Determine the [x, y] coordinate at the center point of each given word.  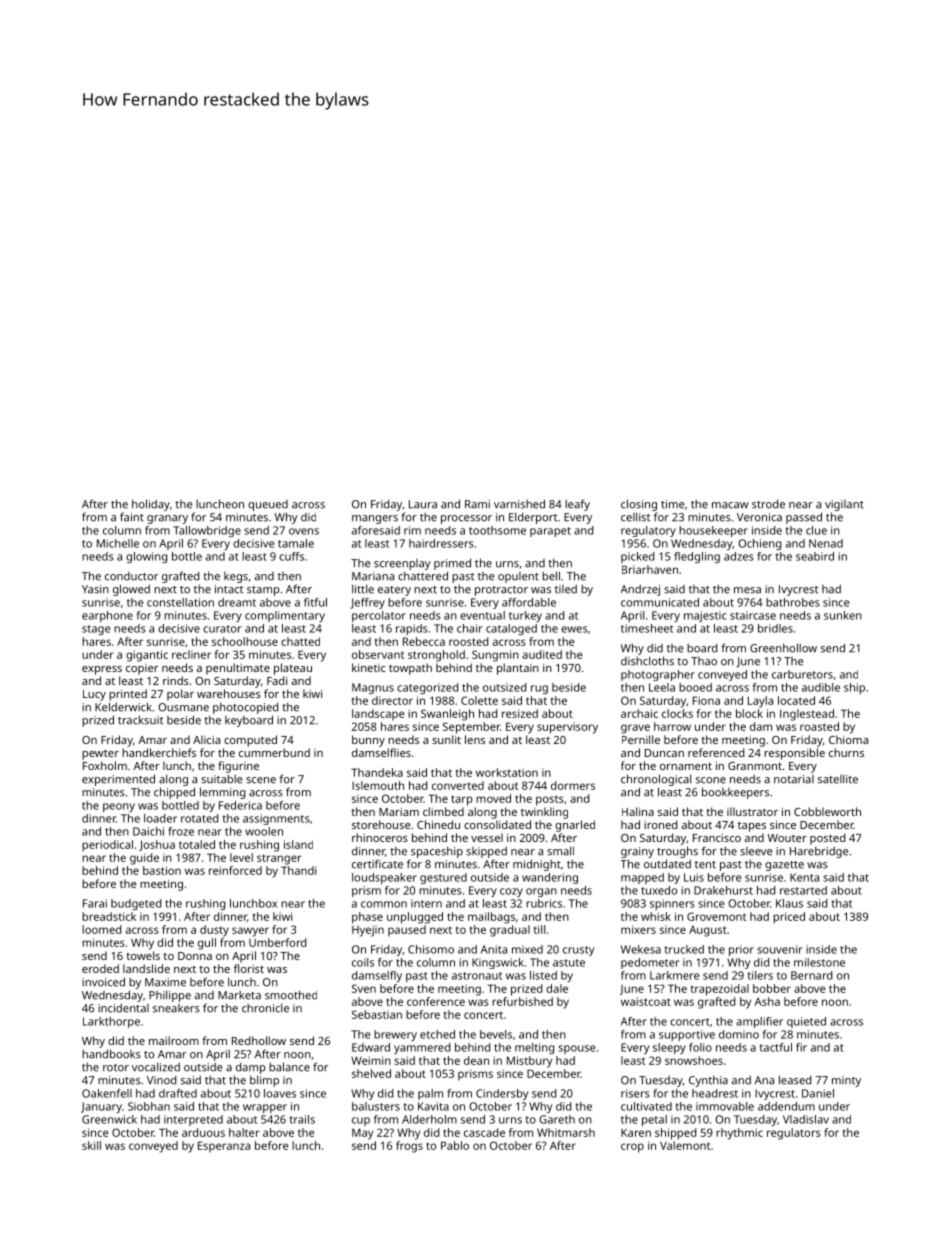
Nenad [826, 543]
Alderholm [429, 1119]
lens [475, 739]
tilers [760, 975]
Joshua [157, 845]
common [384, 904]
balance [289, 1067]
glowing [146, 557]
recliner [191, 654]
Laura [423, 504]
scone [711, 780]
